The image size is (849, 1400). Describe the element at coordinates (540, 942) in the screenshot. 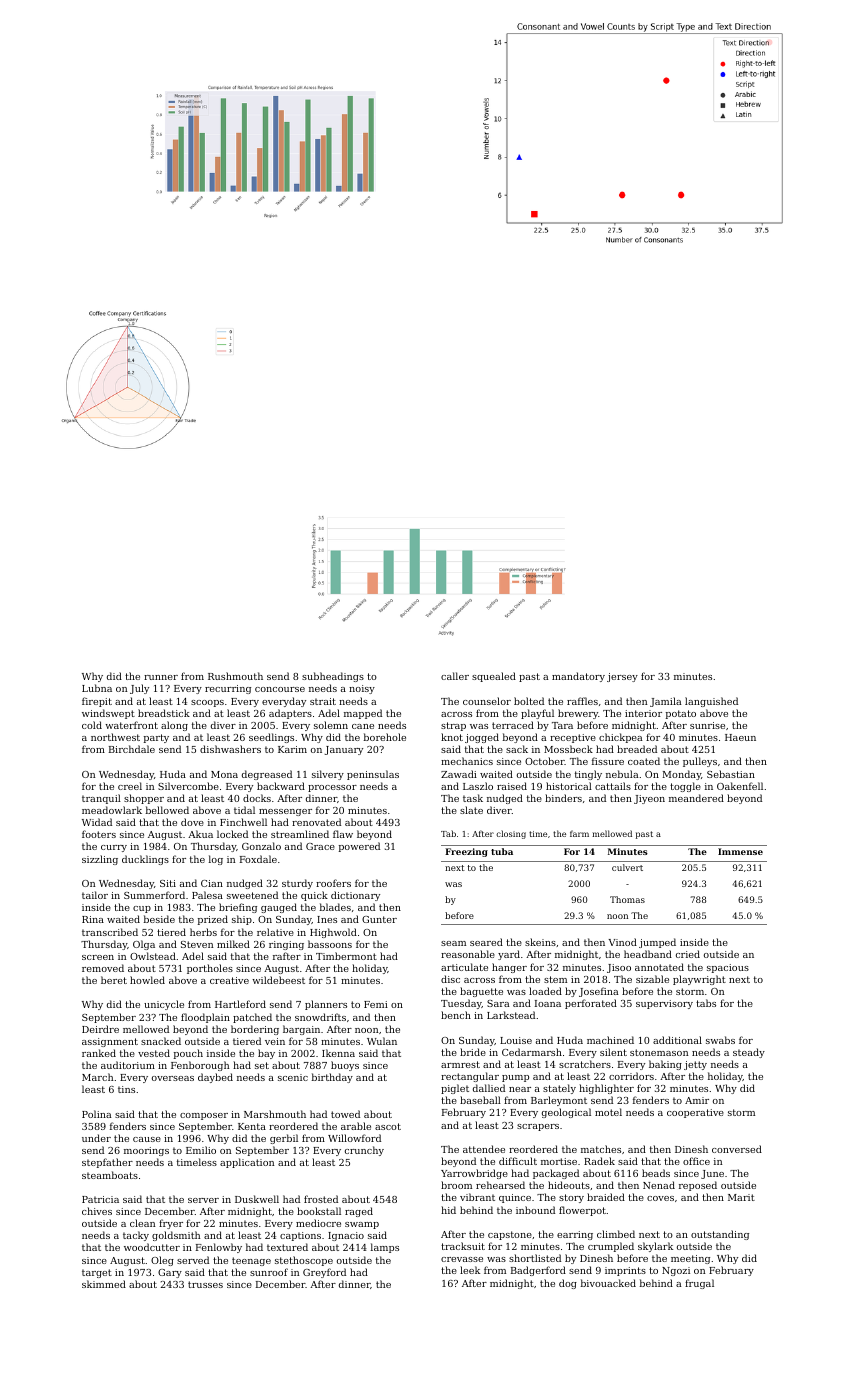

I see `skeins` at that location.
